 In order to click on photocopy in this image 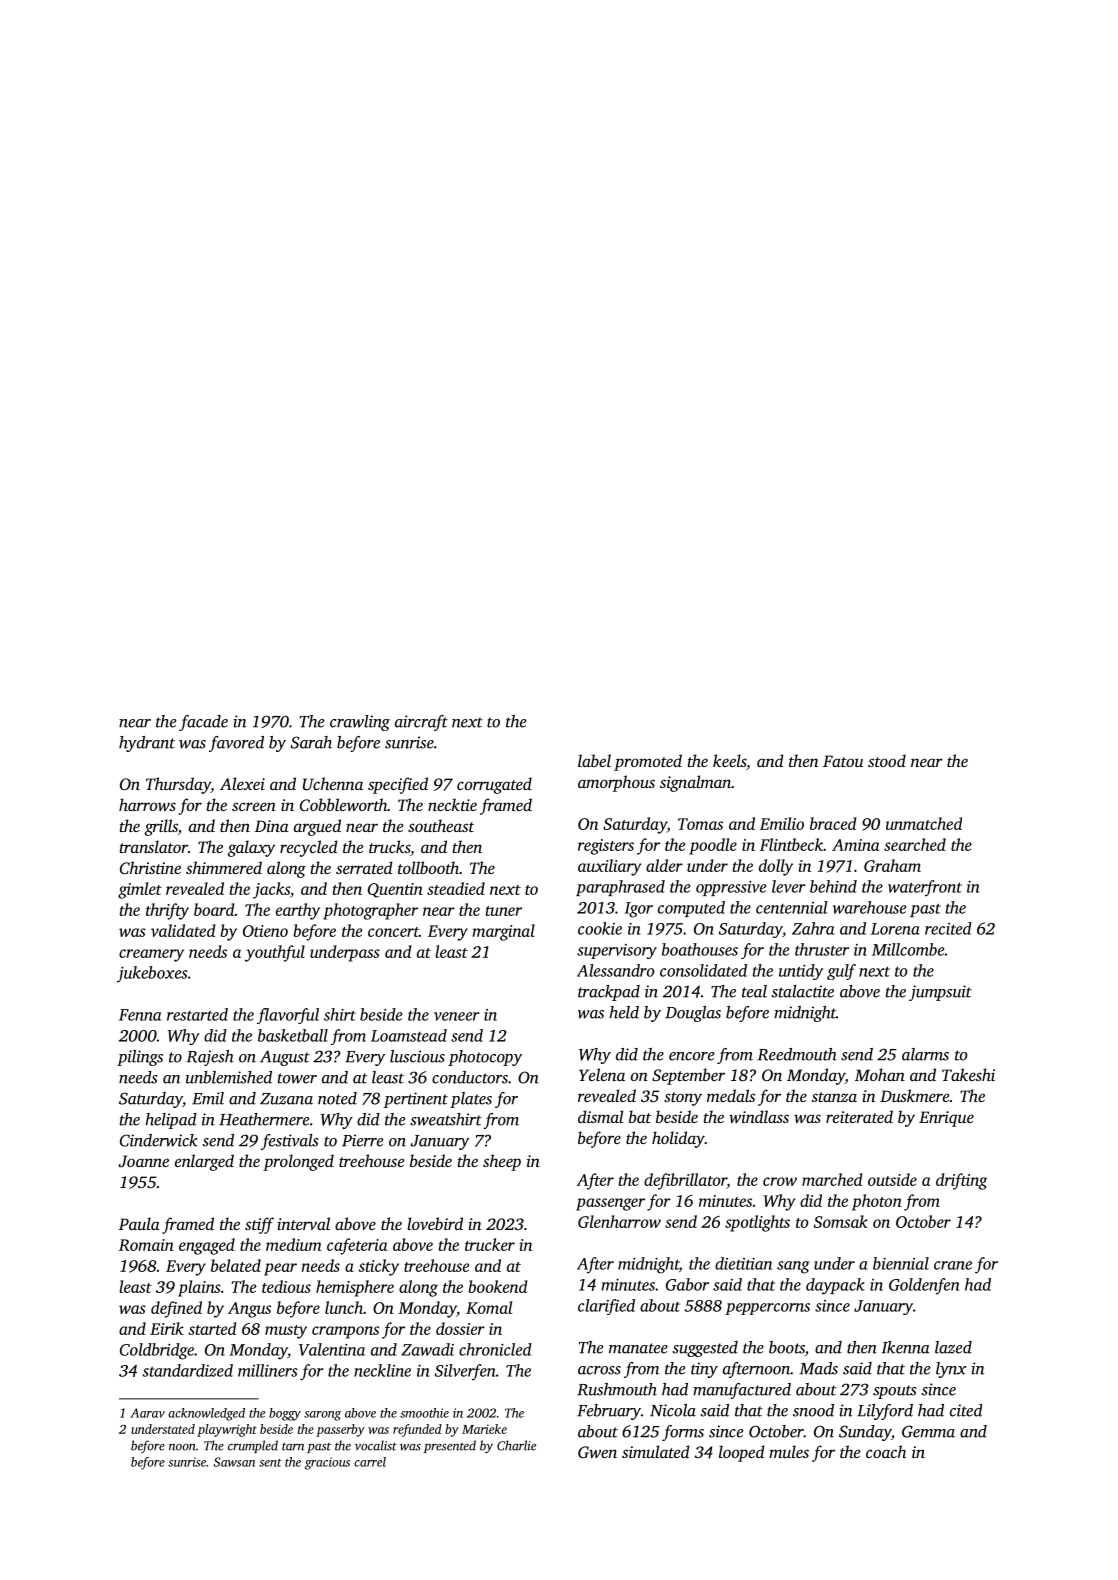, I will do `click(485, 1058)`.
